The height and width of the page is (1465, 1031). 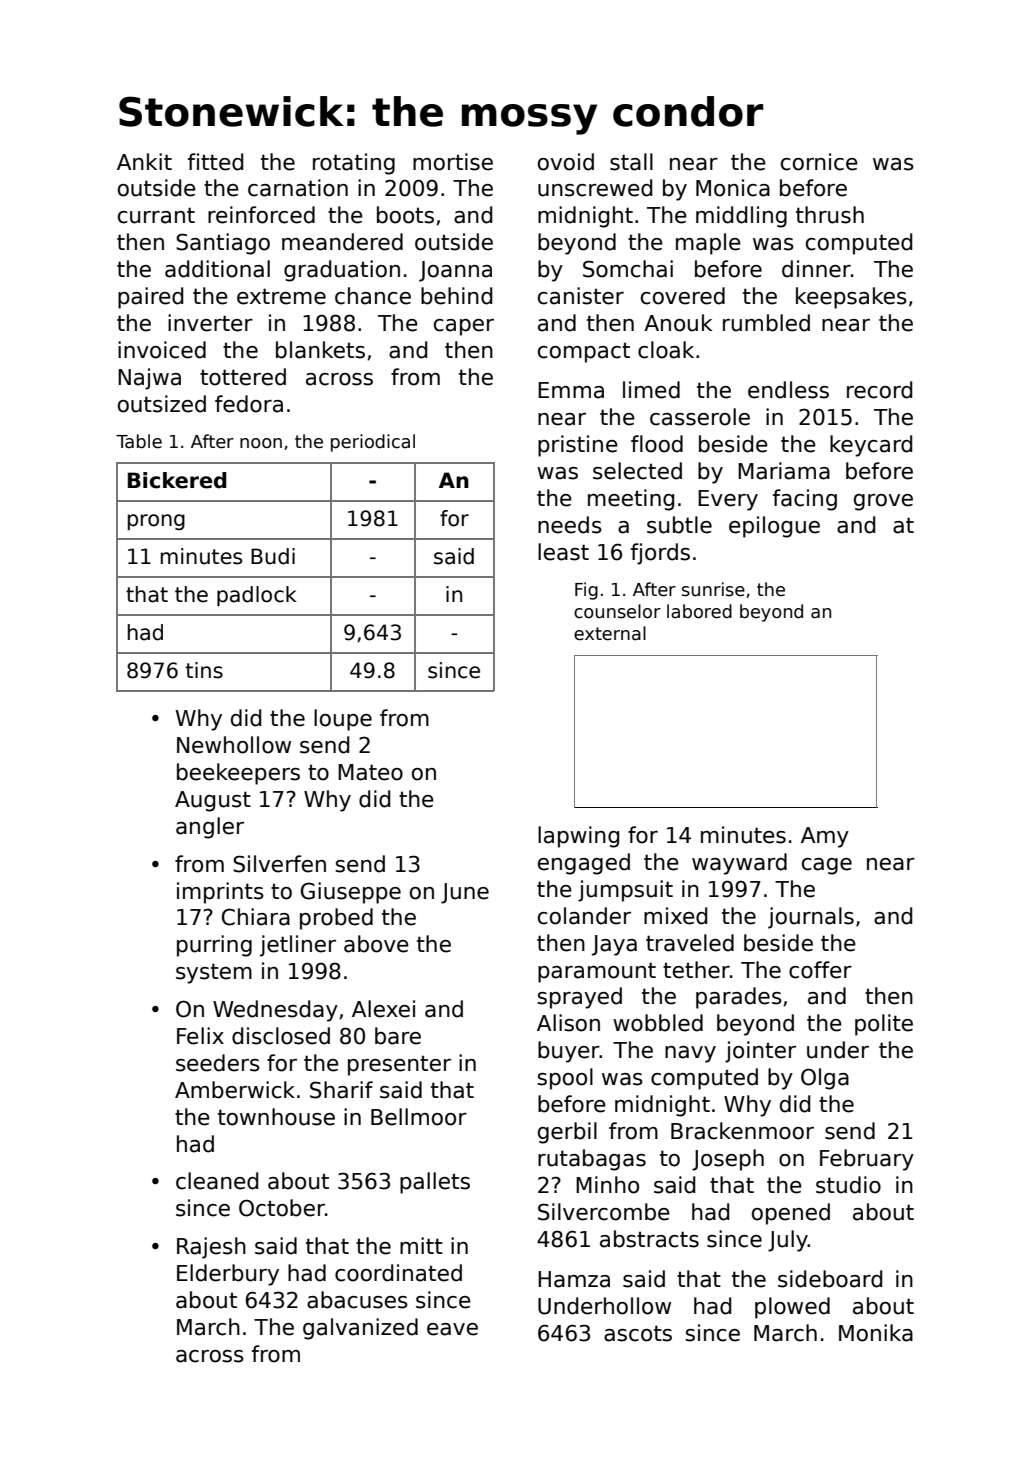 I want to click on periodical, so click(x=373, y=443).
